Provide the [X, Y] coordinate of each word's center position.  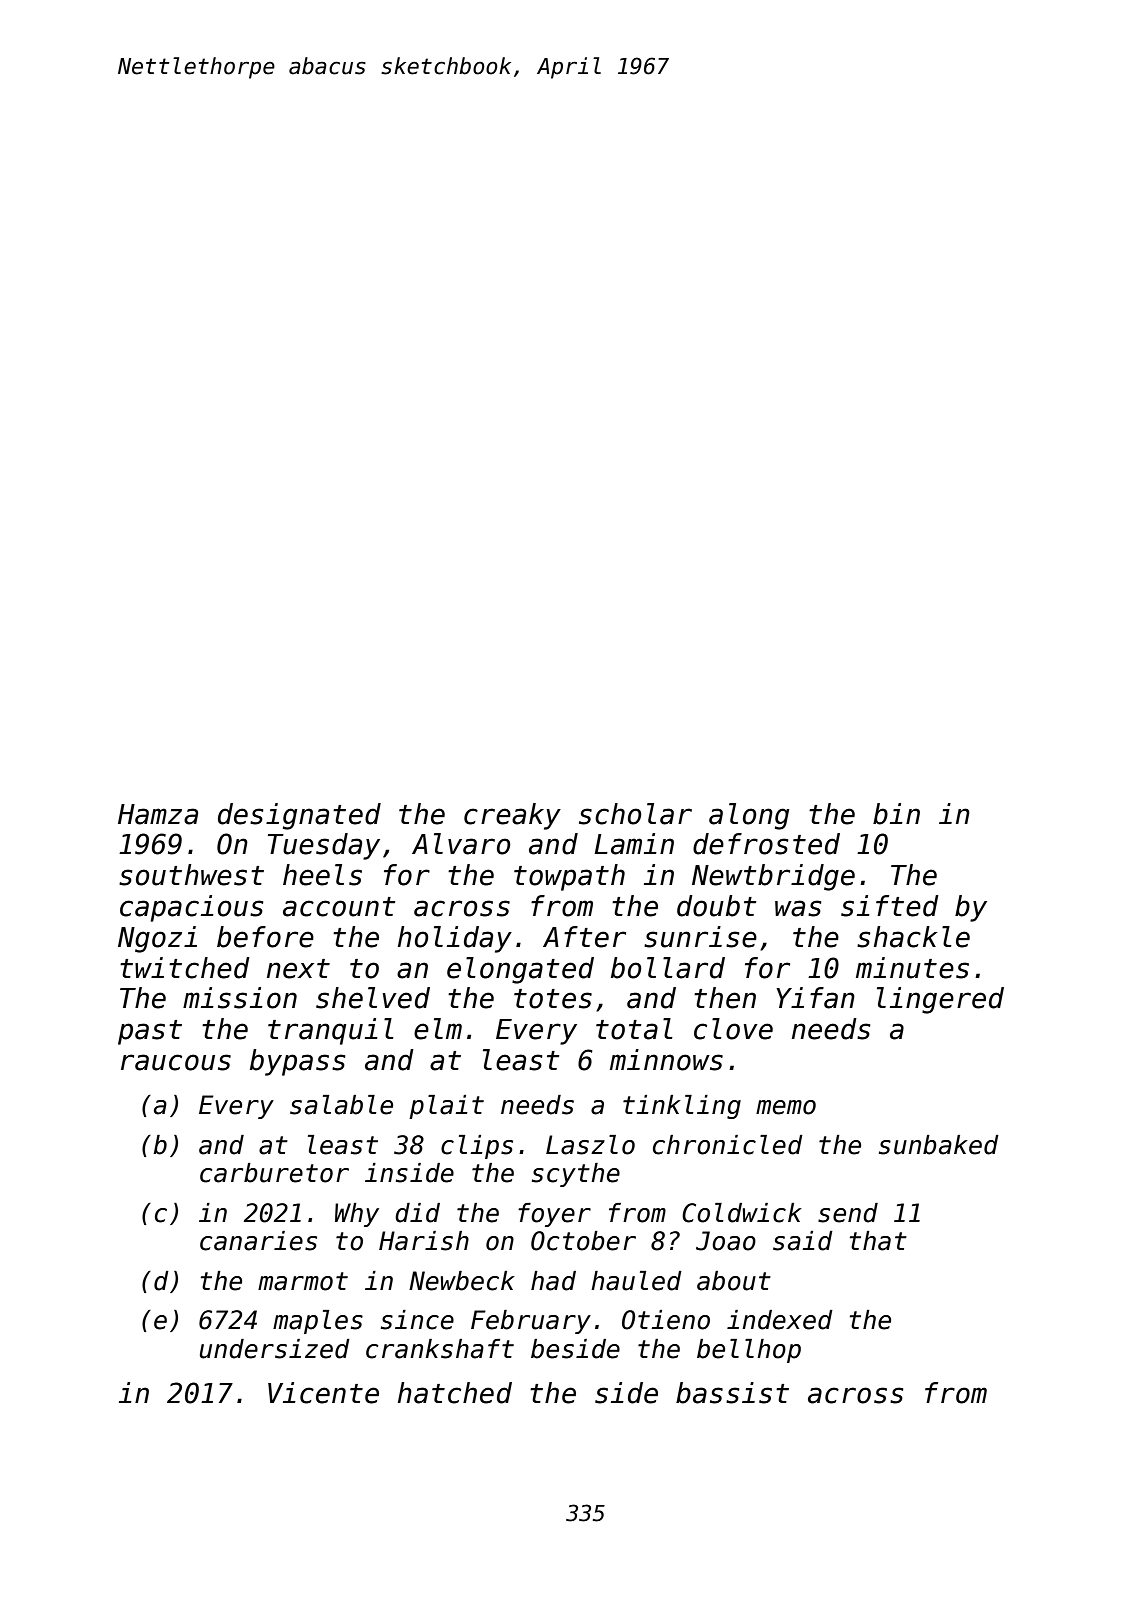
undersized [275, 1349]
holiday [455, 939]
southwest [191, 875]
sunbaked [939, 1145]
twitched [185, 968]
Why [357, 1215]
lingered [940, 1000]
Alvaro [461, 844]
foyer [554, 1215]
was [798, 908]
